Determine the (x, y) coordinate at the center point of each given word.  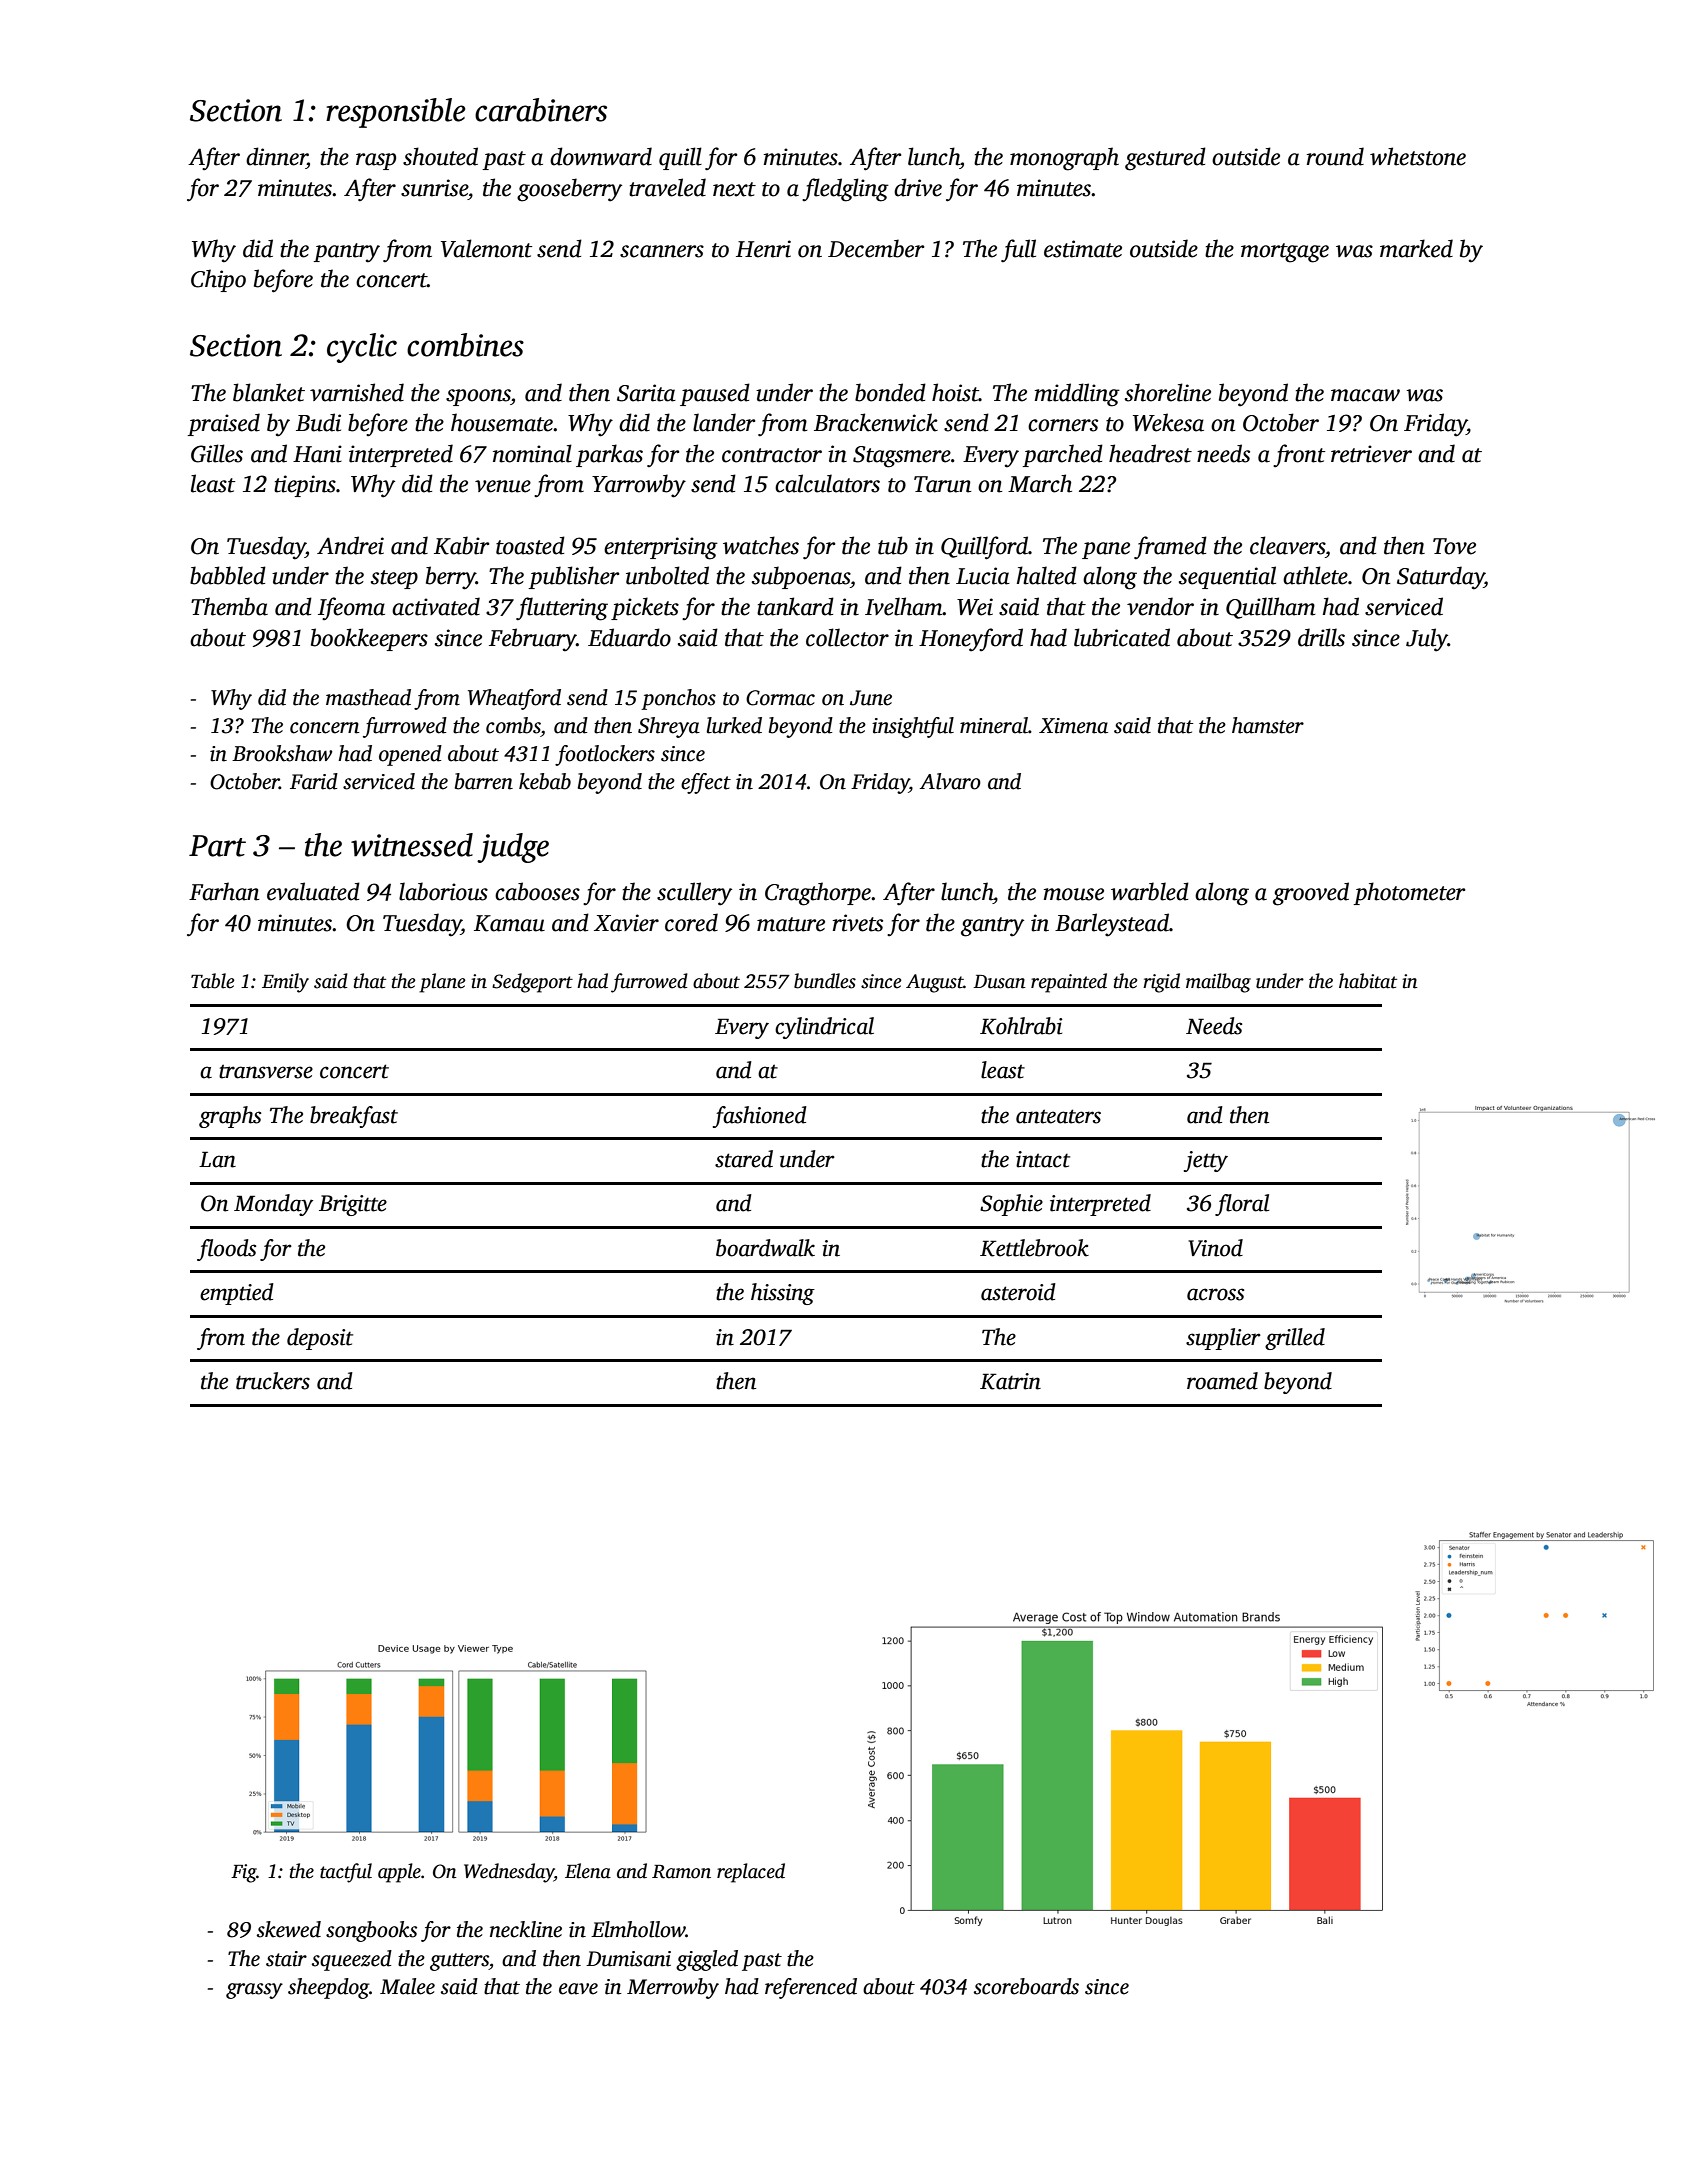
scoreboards (1026, 1986)
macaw (1365, 395)
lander (724, 422)
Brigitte (353, 1205)
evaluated (313, 891)
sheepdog (328, 1988)
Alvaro (950, 781)
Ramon (681, 1872)
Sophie (1011, 1205)
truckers (273, 1381)
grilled (1295, 1339)
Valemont (486, 248)
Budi (318, 422)
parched (1062, 455)
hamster (1268, 725)
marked (1416, 248)
